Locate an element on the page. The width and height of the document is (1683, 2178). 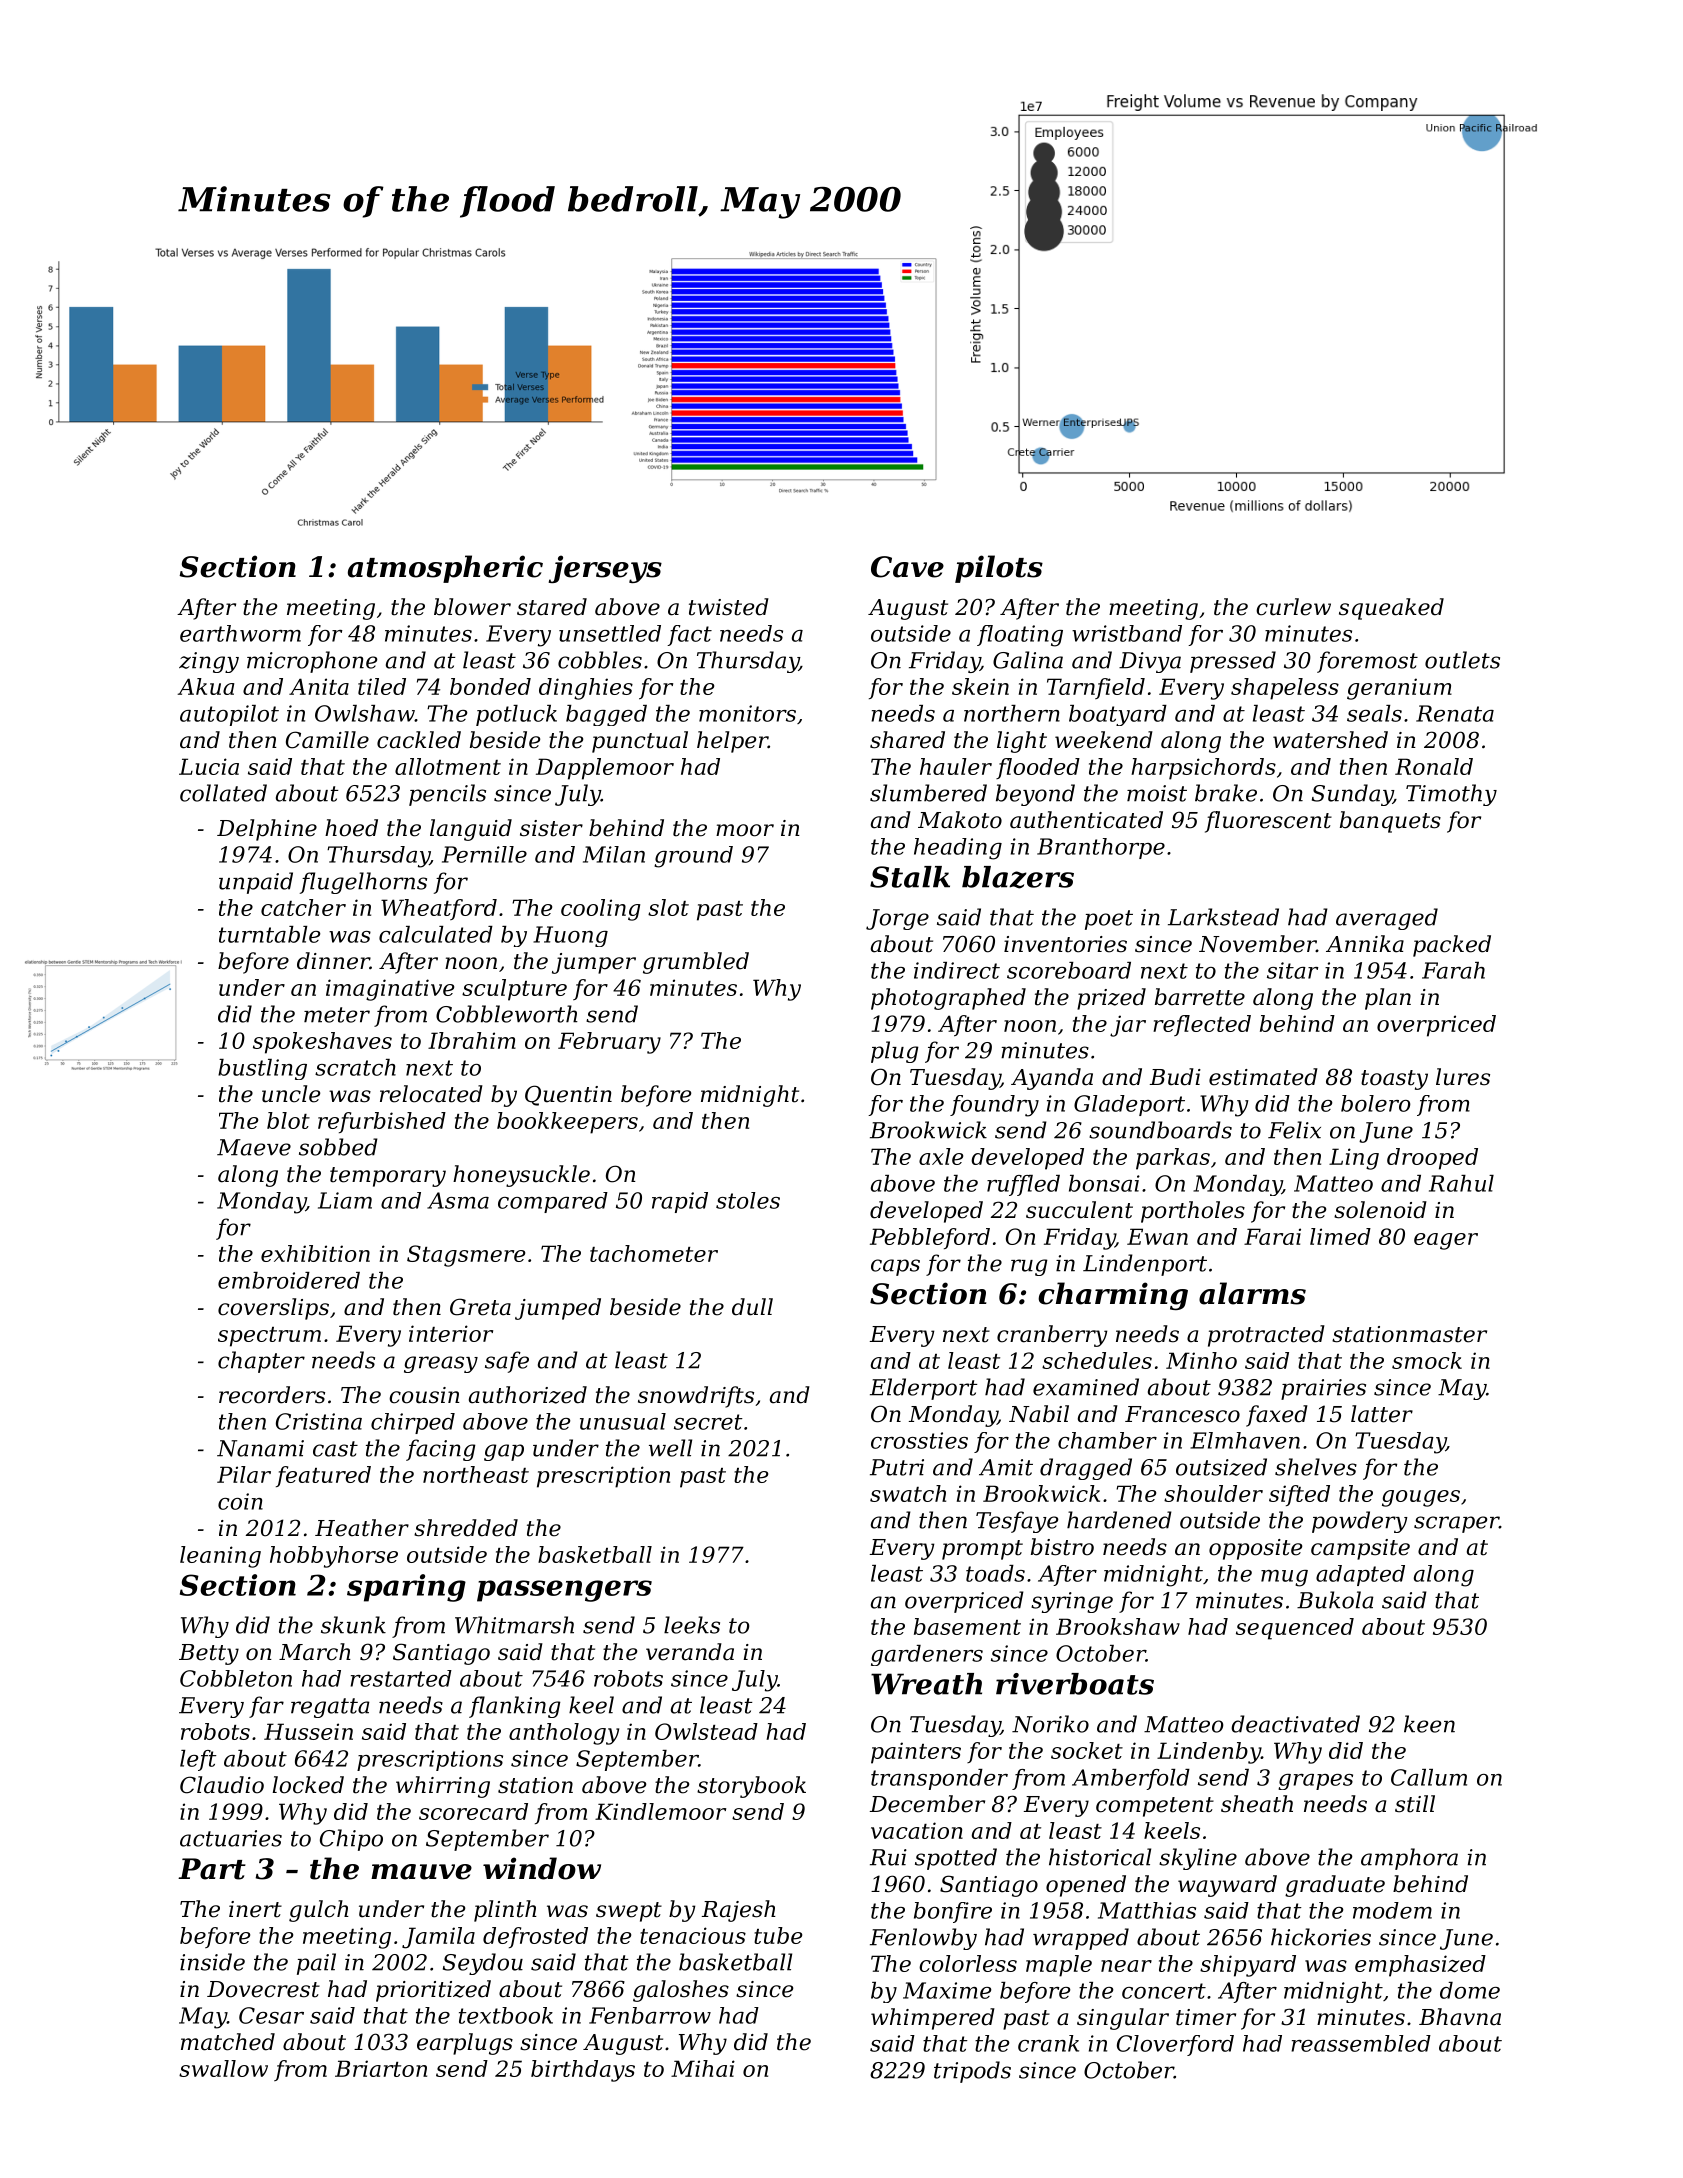
twisted is located at coordinates (729, 607).
